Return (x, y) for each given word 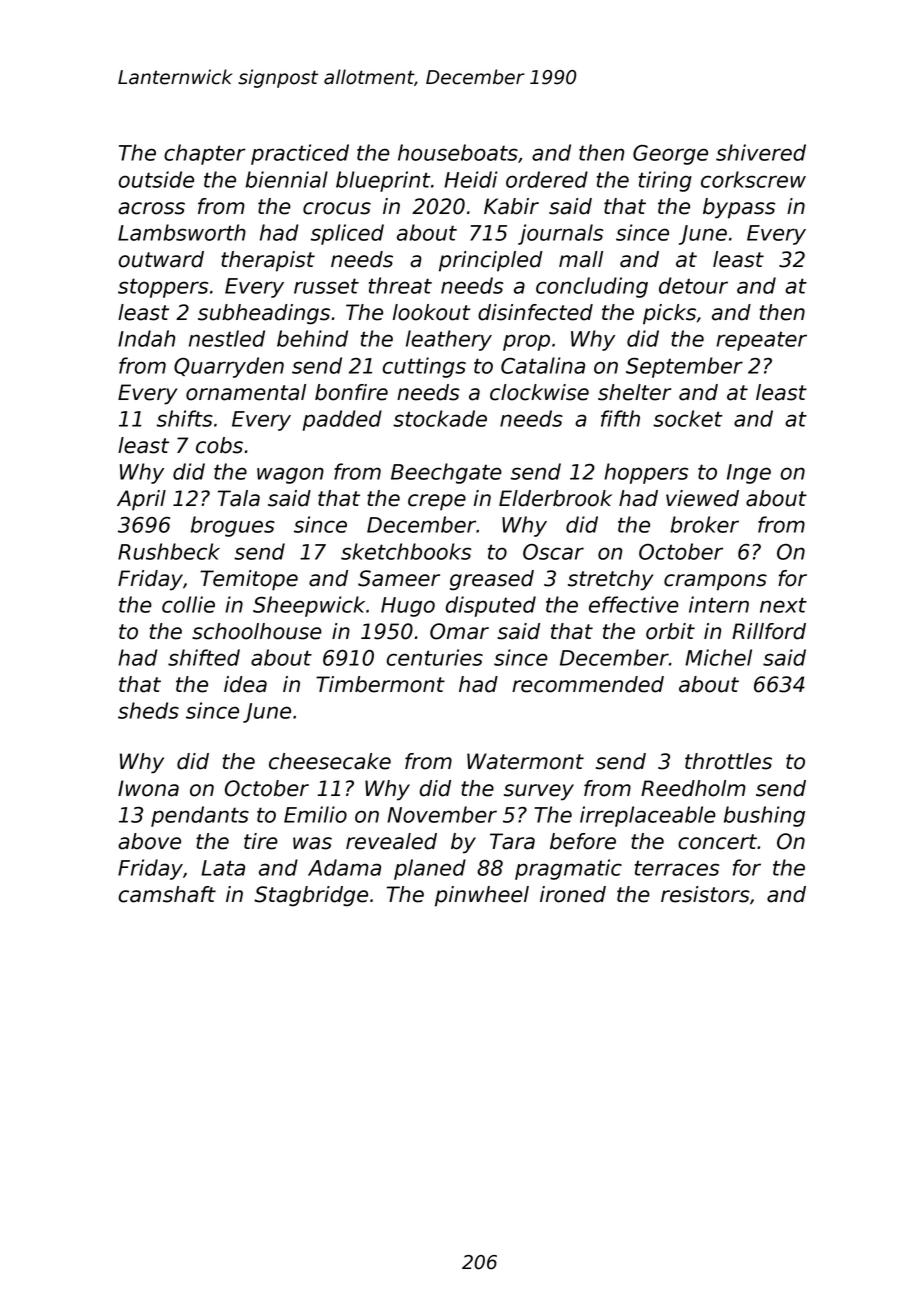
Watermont (525, 761)
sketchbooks (406, 551)
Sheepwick (309, 606)
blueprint (383, 181)
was (312, 843)
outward (161, 259)
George (670, 155)
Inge (749, 474)
